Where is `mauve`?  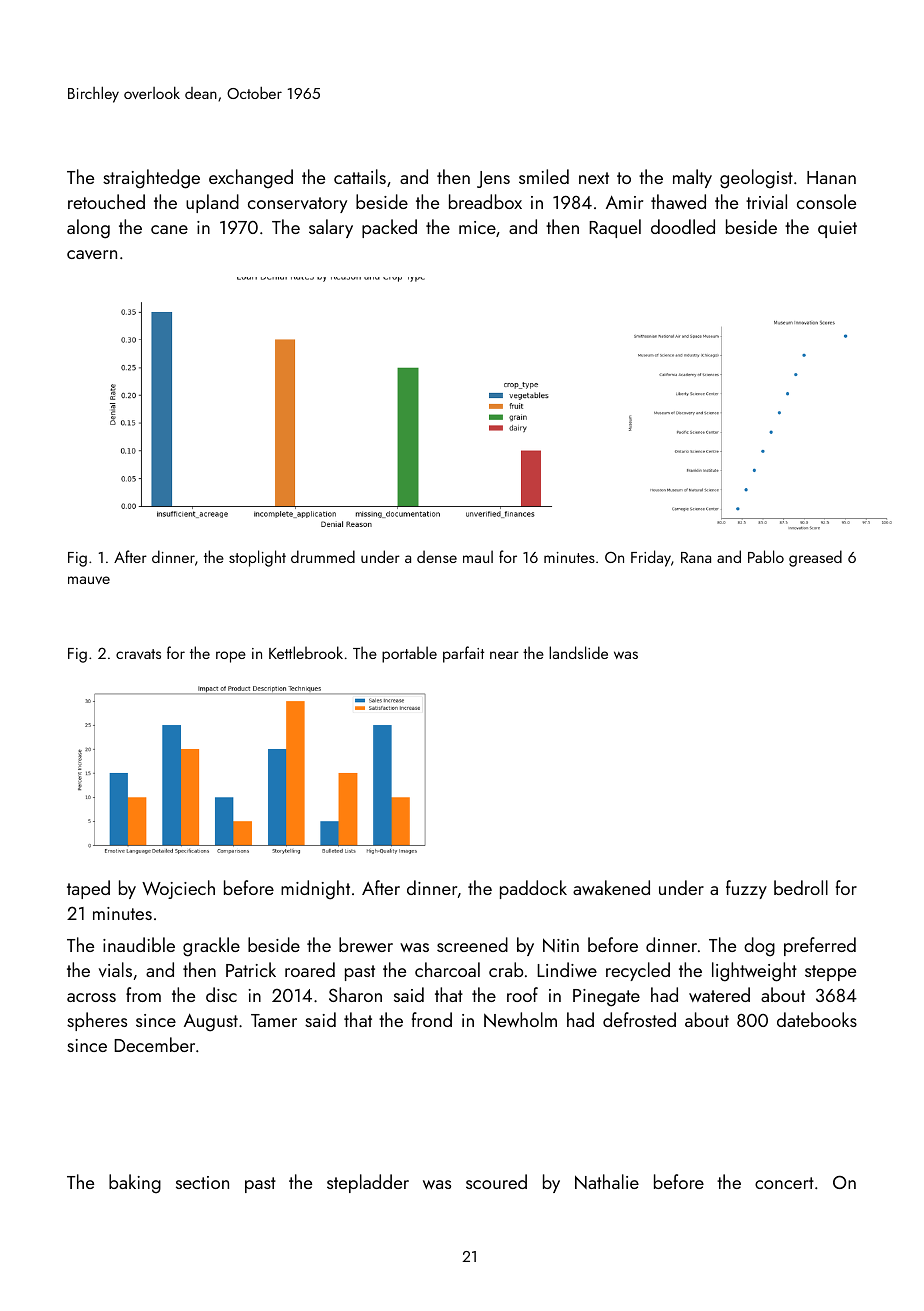 mauve is located at coordinates (89, 580).
